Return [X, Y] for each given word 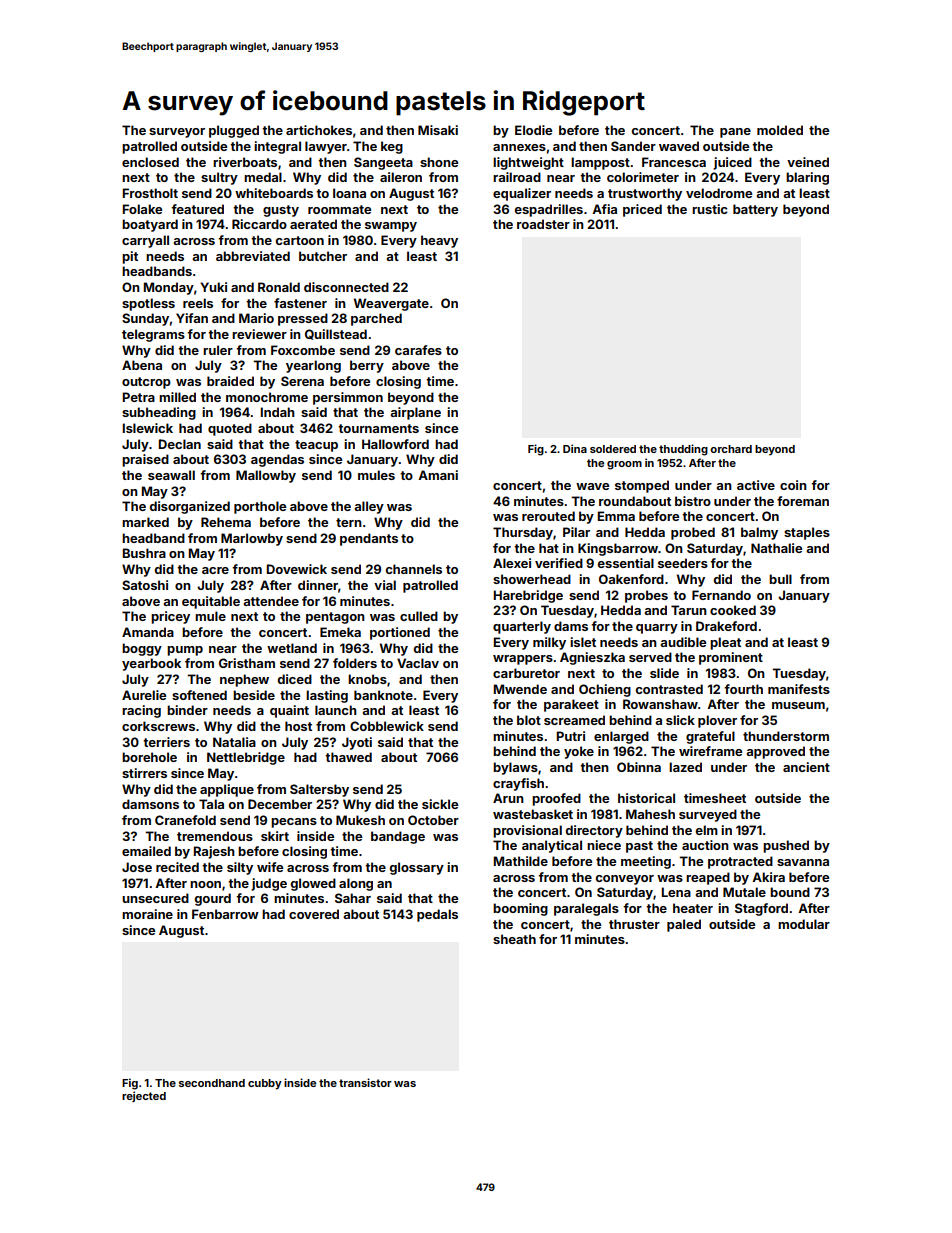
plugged [234, 131]
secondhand [212, 1083]
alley [369, 507]
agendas [277, 460]
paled [684, 925]
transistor [365, 1082]
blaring [807, 178]
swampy [391, 227]
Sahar [353, 898]
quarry [657, 629]
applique [227, 790]
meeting [646, 862]
